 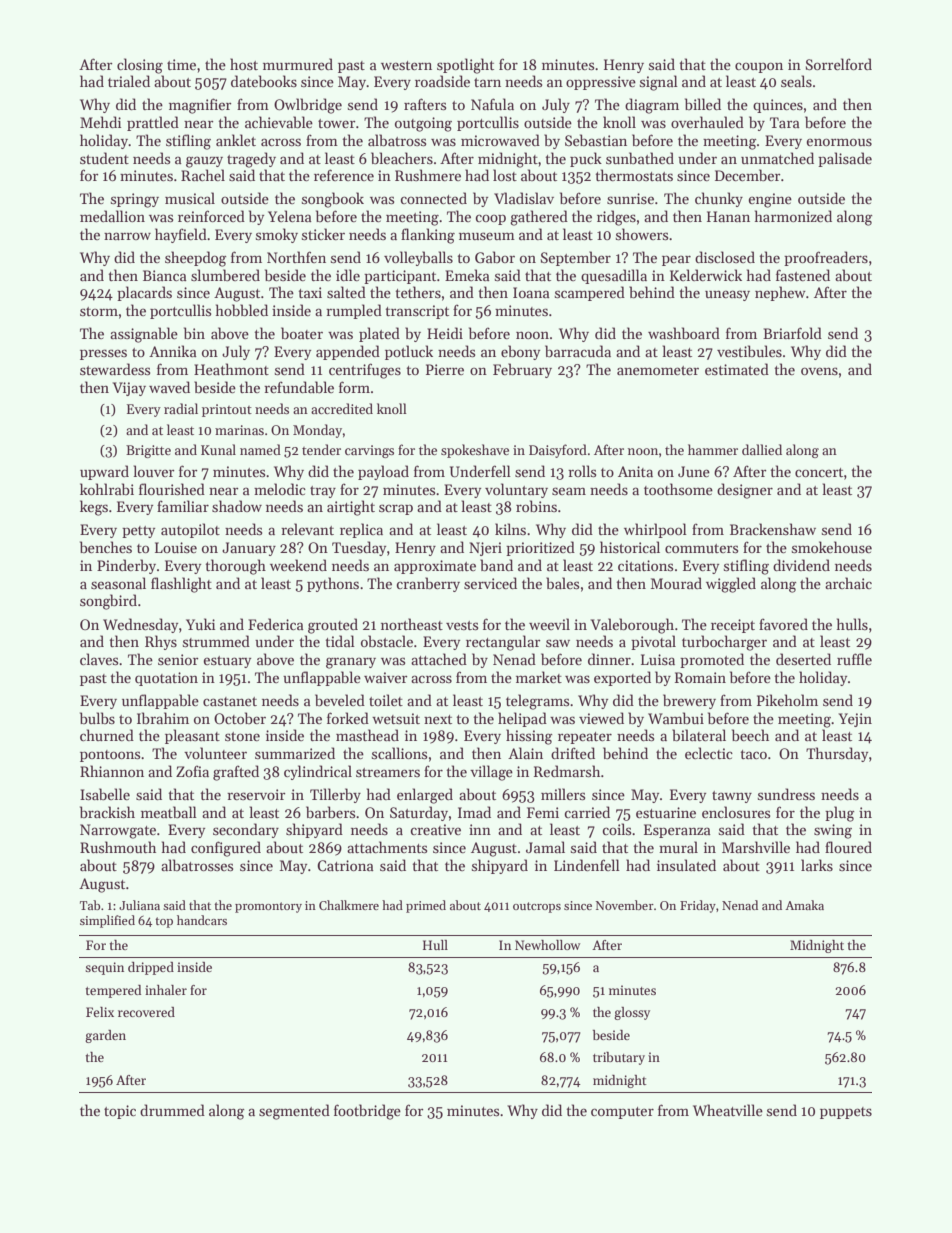 What do you see at coordinates (367, 1112) in the screenshot?
I see `footbridge` at bounding box center [367, 1112].
